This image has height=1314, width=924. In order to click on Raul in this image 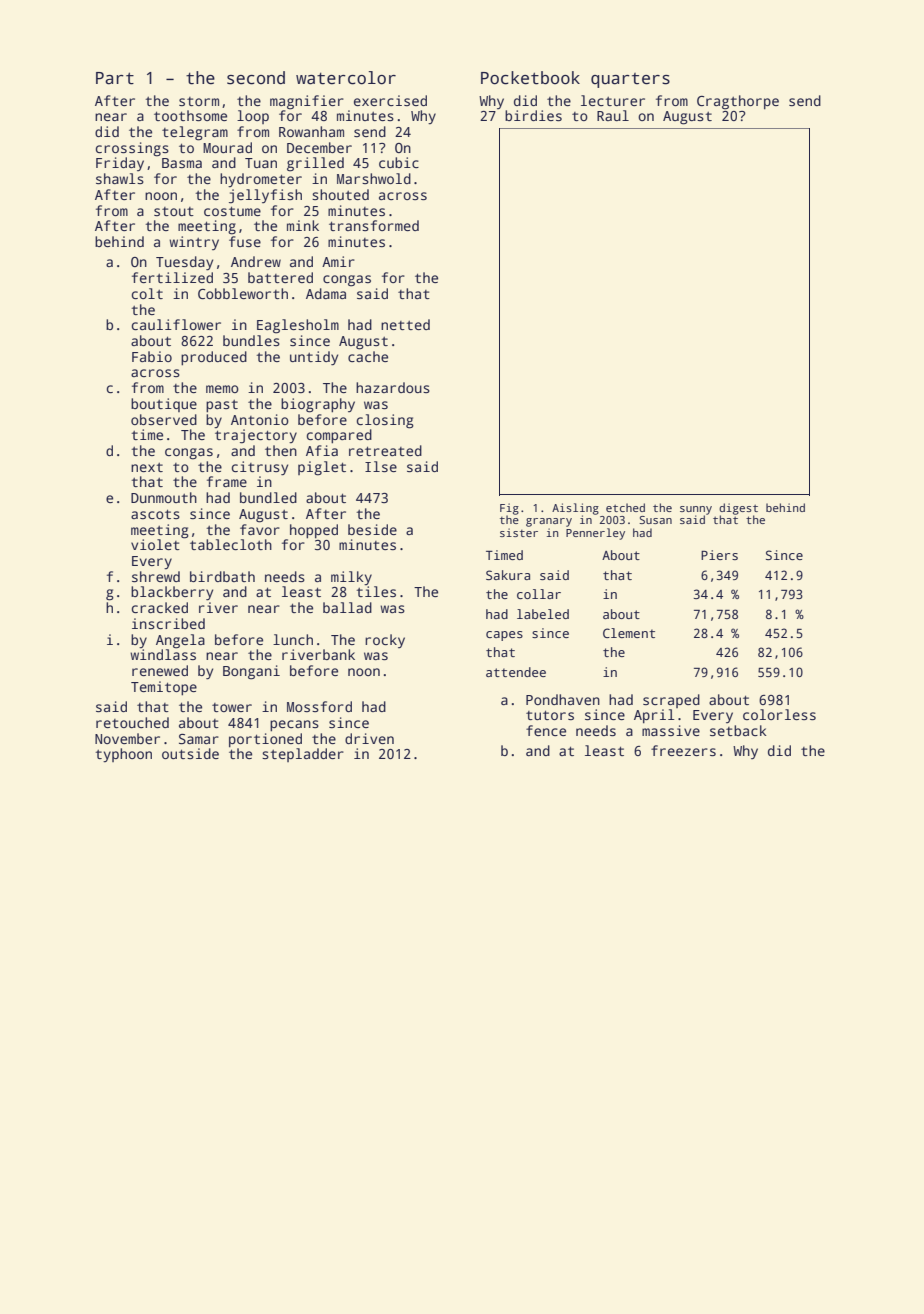, I will do `click(613, 115)`.
